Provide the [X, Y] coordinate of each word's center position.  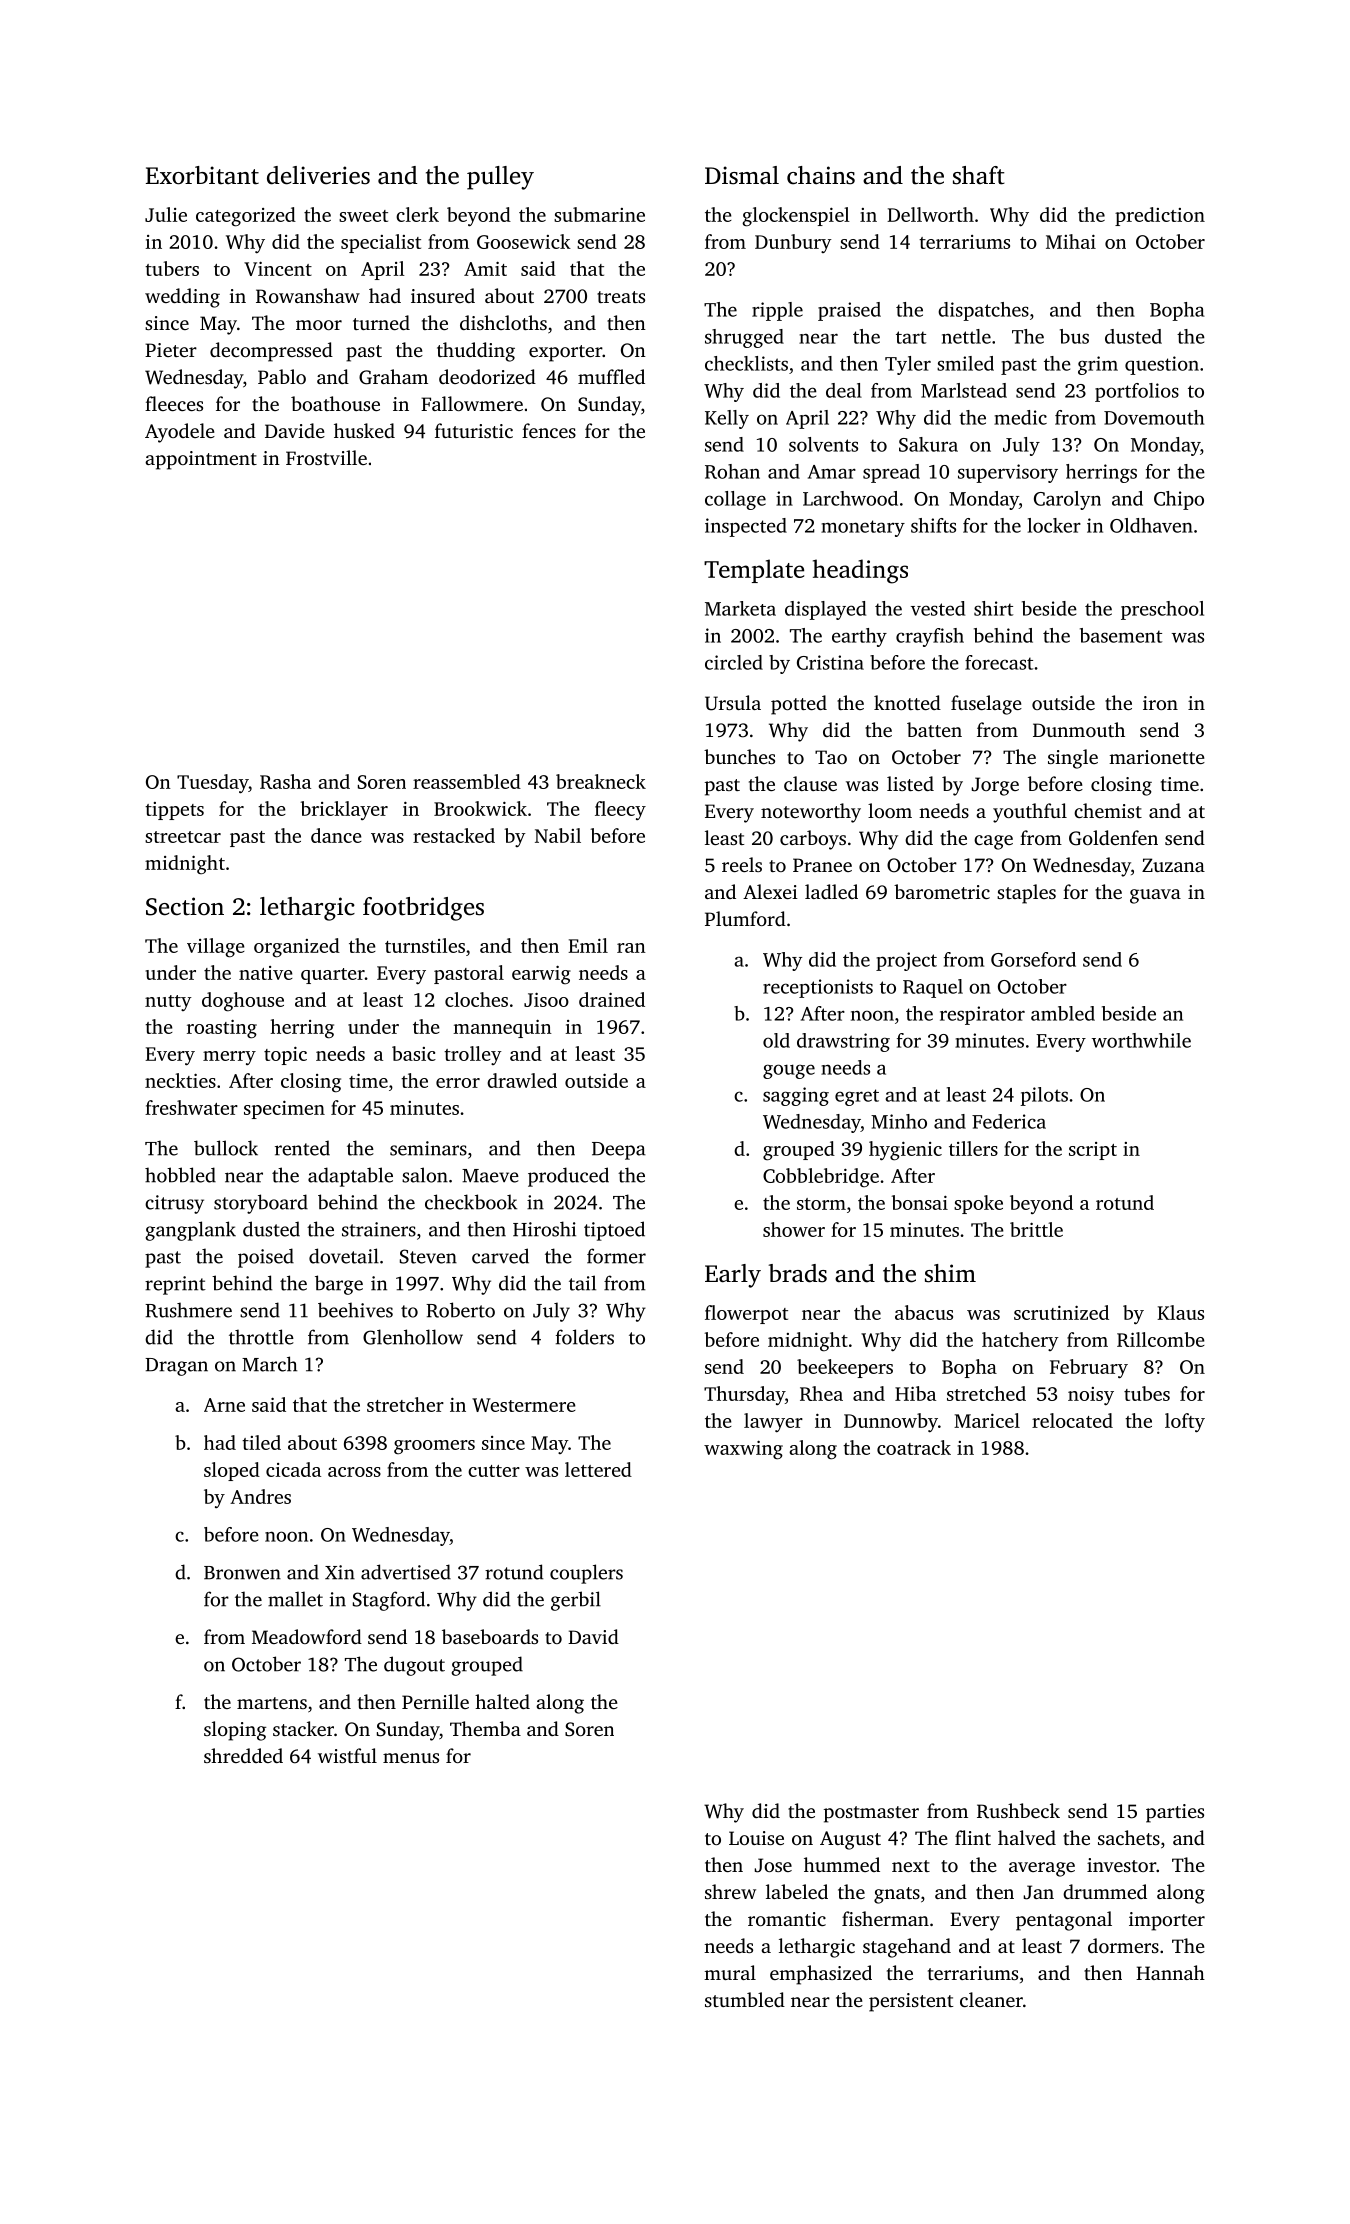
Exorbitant [202, 175]
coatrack [914, 1447]
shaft [979, 175]
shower [794, 1229]
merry [229, 1058]
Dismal [742, 175]
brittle [1036, 1229]
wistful [347, 1755]
